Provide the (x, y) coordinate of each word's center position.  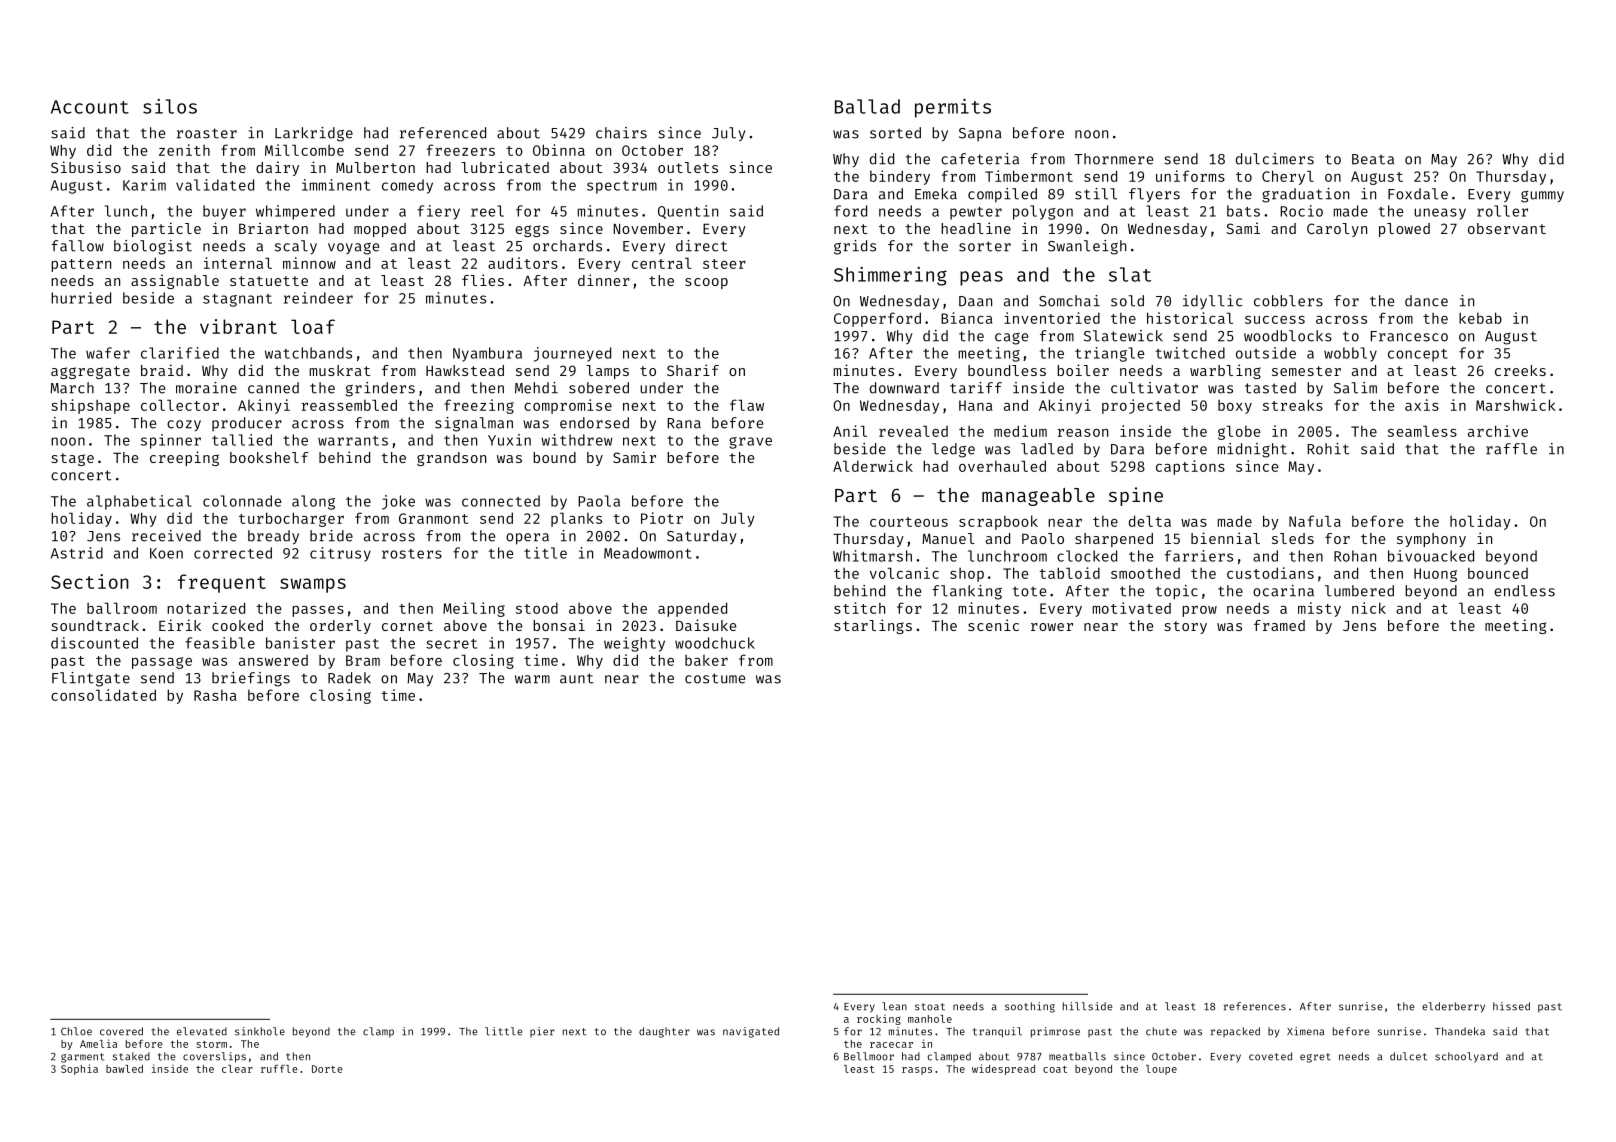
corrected (233, 553)
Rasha (215, 695)
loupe (1161, 1070)
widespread (1003, 1069)
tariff (976, 388)
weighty (634, 644)
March (72, 388)
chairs (621, 133)
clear (237, 1069)
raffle (1511, 449)
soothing (1030, 1007)
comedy (407, 186)
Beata (1373, 159)
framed (1279, 625)
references (1255, 1006)
